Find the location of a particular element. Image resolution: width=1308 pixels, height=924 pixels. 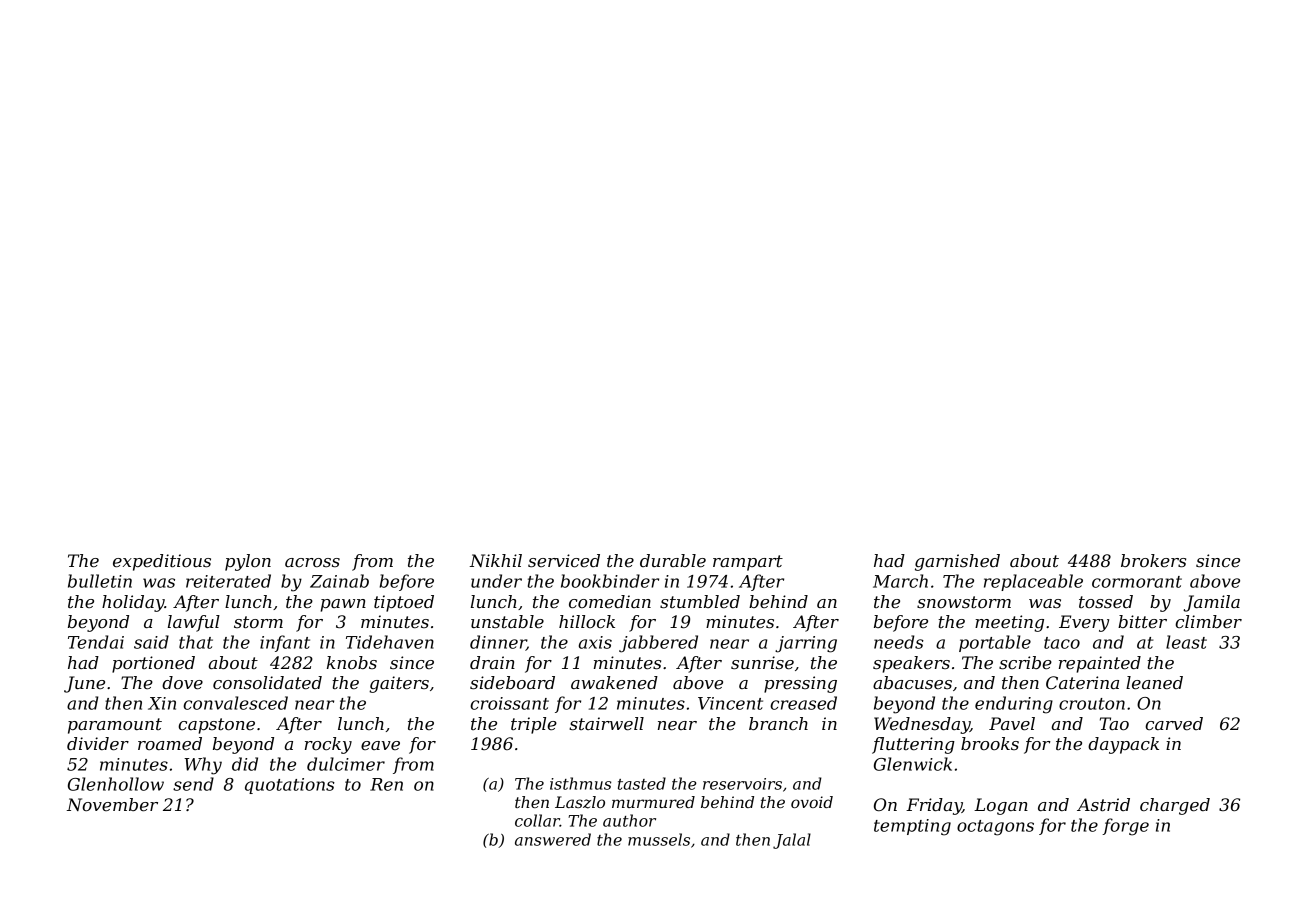

Glenwick is located at coordinates (913, 764).
